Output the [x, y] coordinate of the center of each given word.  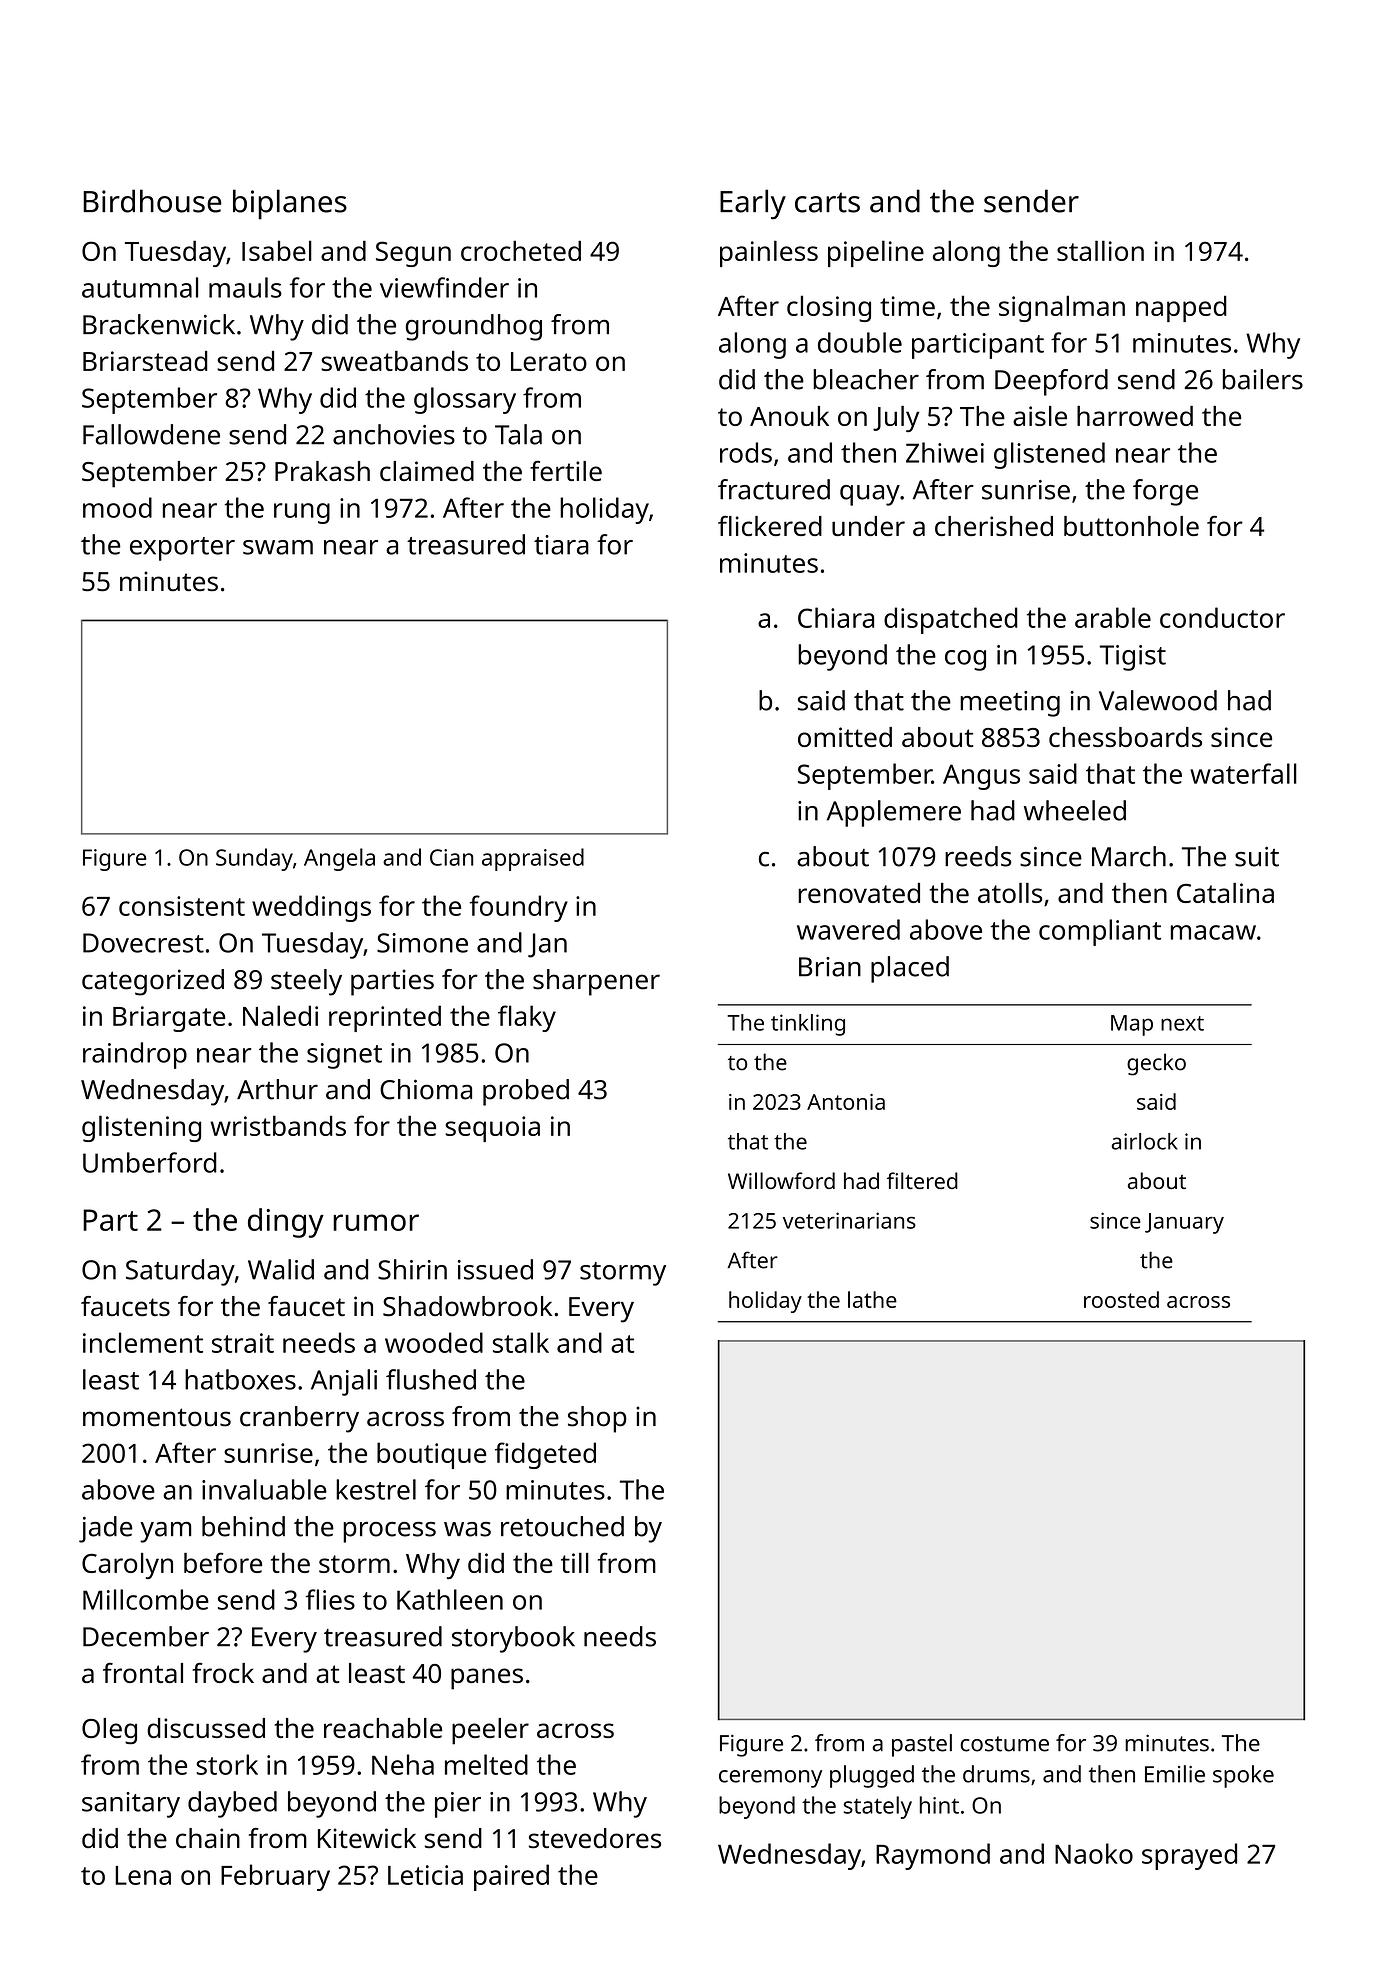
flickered [770, 526]
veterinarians [849, 1220]
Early [753, 204]
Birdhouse [152, 201]
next [1182, 1023]
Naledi [280, 1015]
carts [827, 202]
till [575, 1563]
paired [511, 1877]
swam [278, 547]
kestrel [376, 1489]
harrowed [1135, 416]
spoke [1243, 1776]
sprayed [1189, 1856]
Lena [143, 1875]
